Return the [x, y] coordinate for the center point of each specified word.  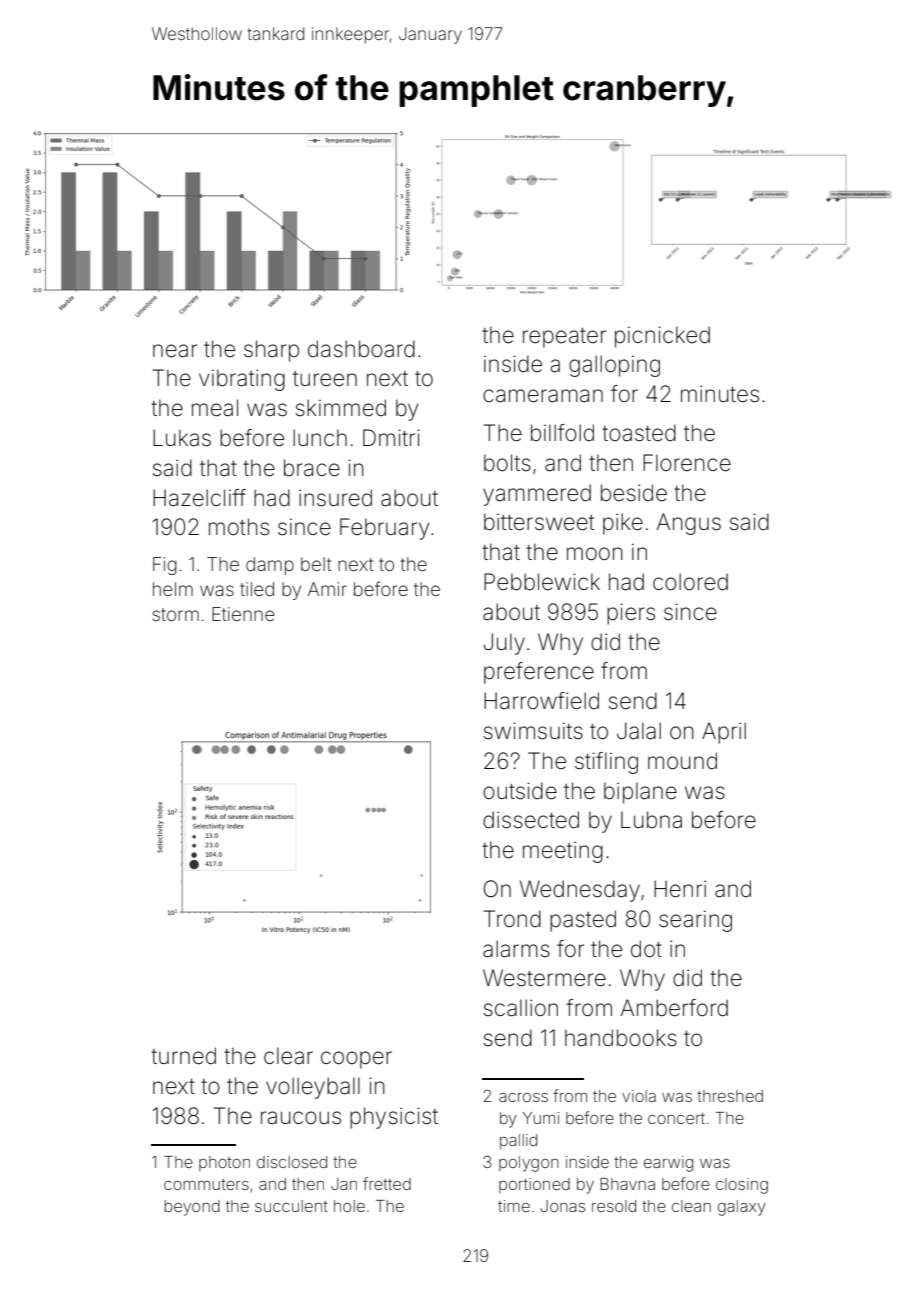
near [175, 351]
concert [676, 1118]
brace [312, 468]
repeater [564, 338]
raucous [301, 1118]
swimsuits [533, 731]
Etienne [243, 614]
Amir [327, 589]
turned [183, 1056]
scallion [521, 1008]
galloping [614, 366]
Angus [689, 524]
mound [682, 761]
